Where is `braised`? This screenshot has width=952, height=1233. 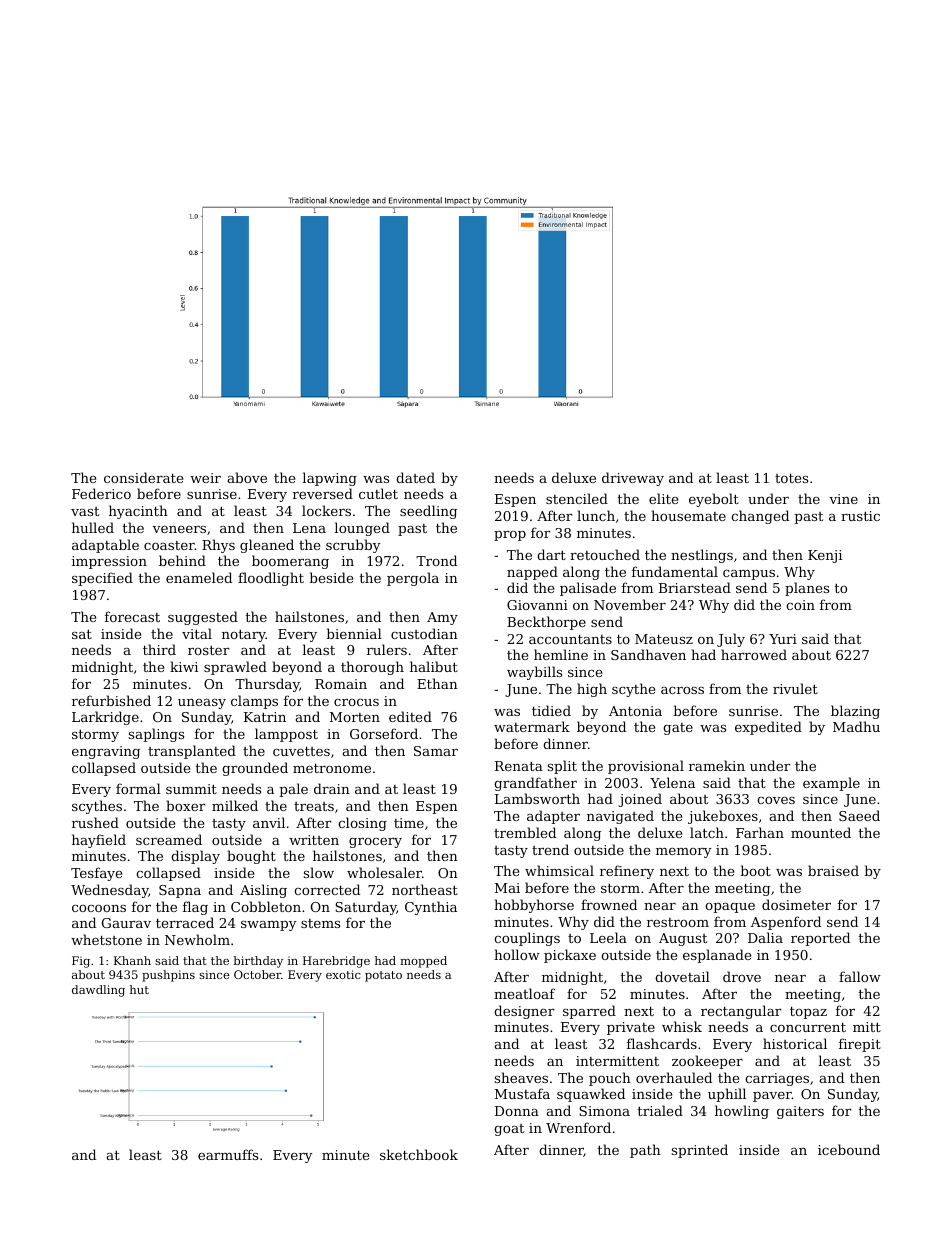
braised is located at coordinates (833, 870).
